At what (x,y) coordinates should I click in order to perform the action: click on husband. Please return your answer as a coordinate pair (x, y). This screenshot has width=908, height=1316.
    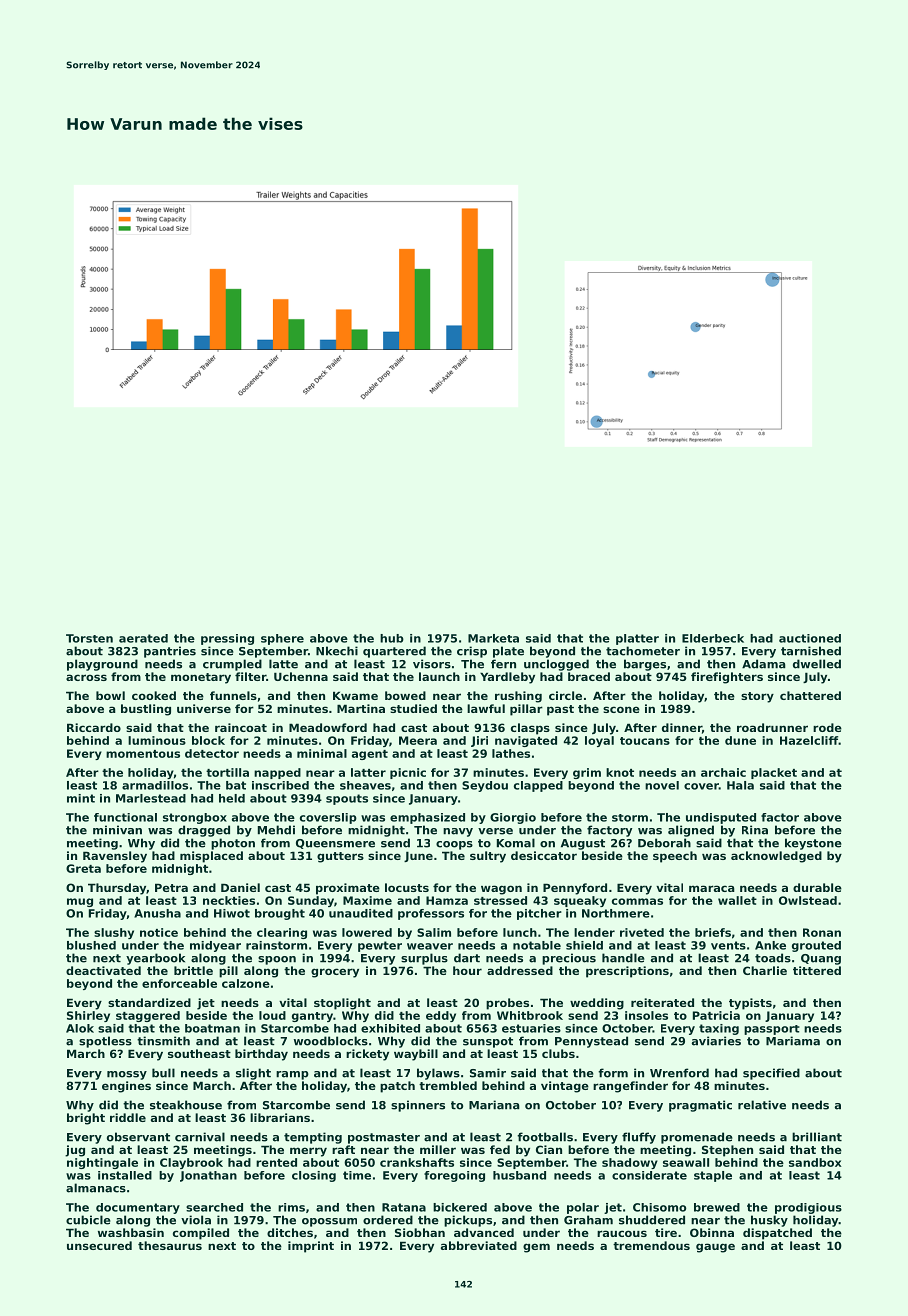
    Looking at the image, I should click on (519, 1175).
